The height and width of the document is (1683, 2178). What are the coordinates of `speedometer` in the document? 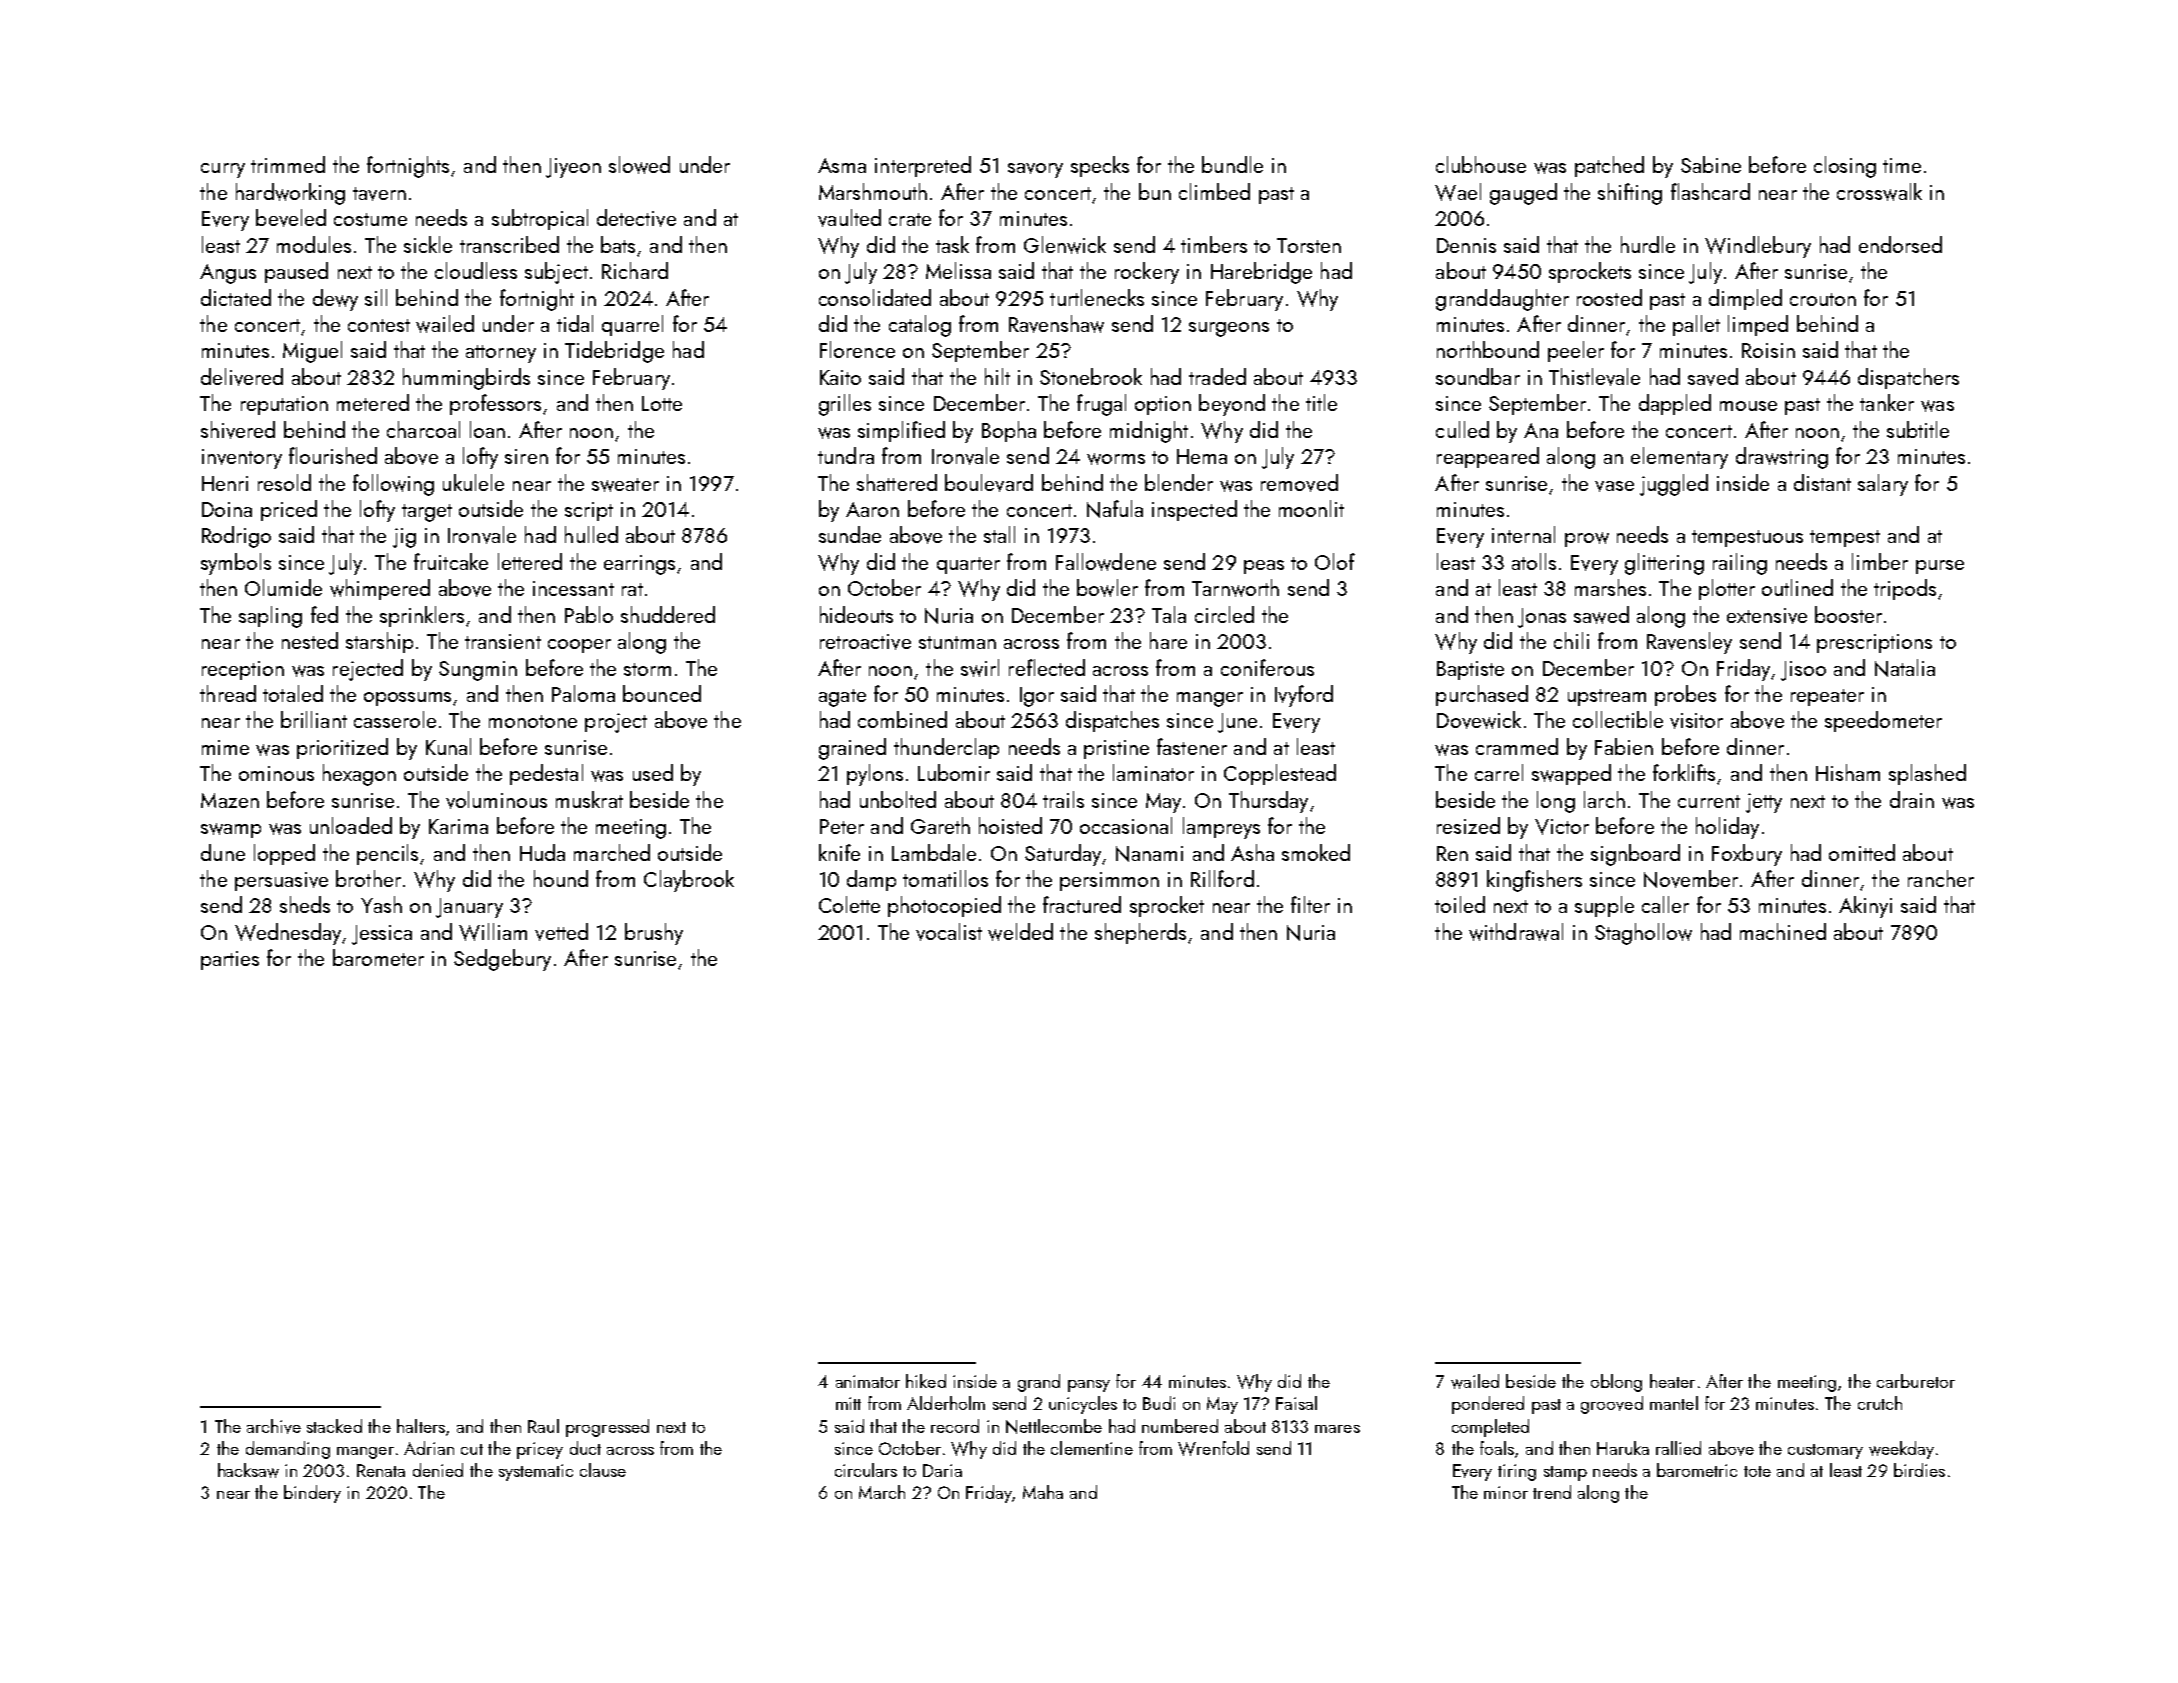 It's located at (1883, 721).
